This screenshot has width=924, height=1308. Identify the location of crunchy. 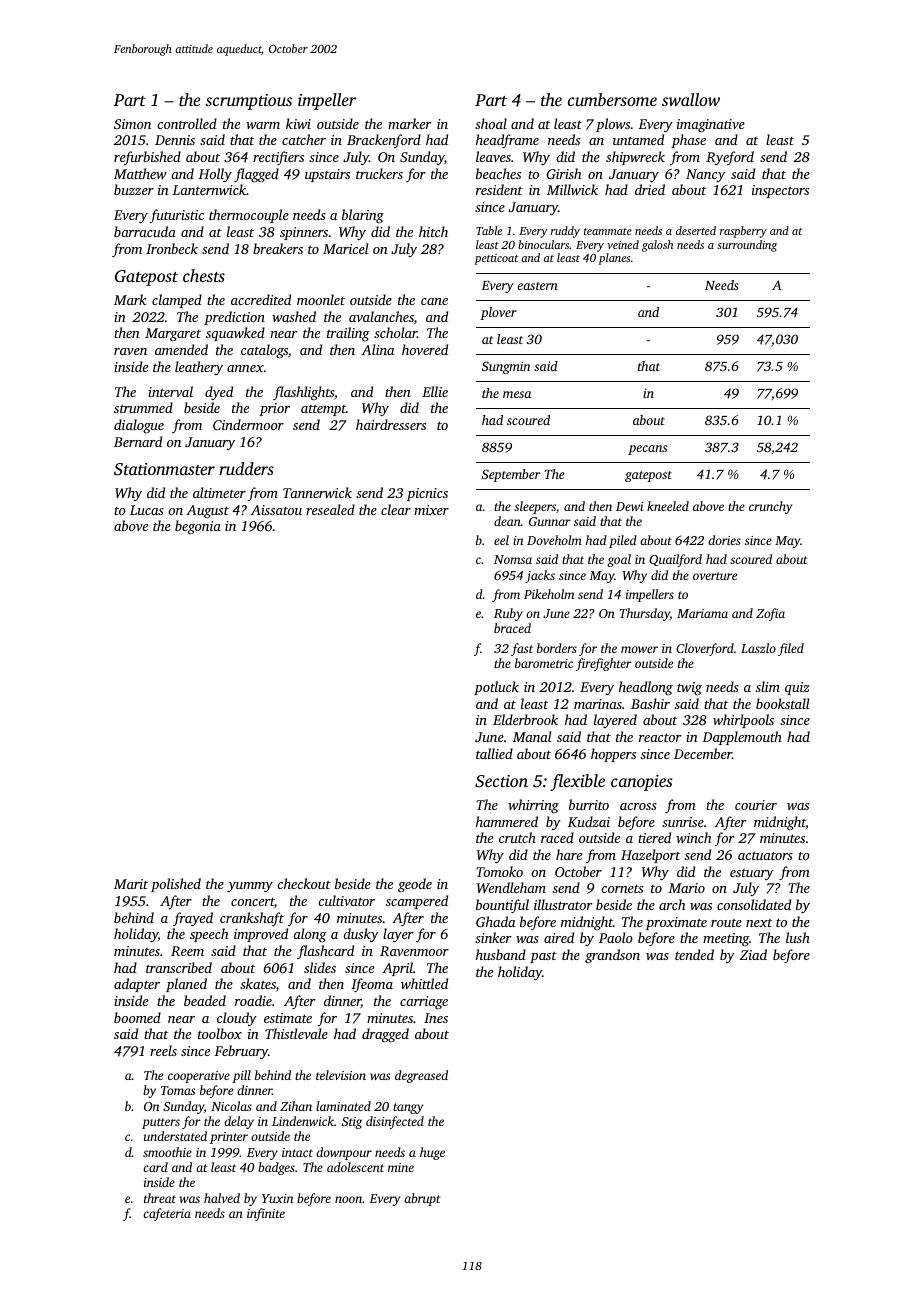
(770, 507).
